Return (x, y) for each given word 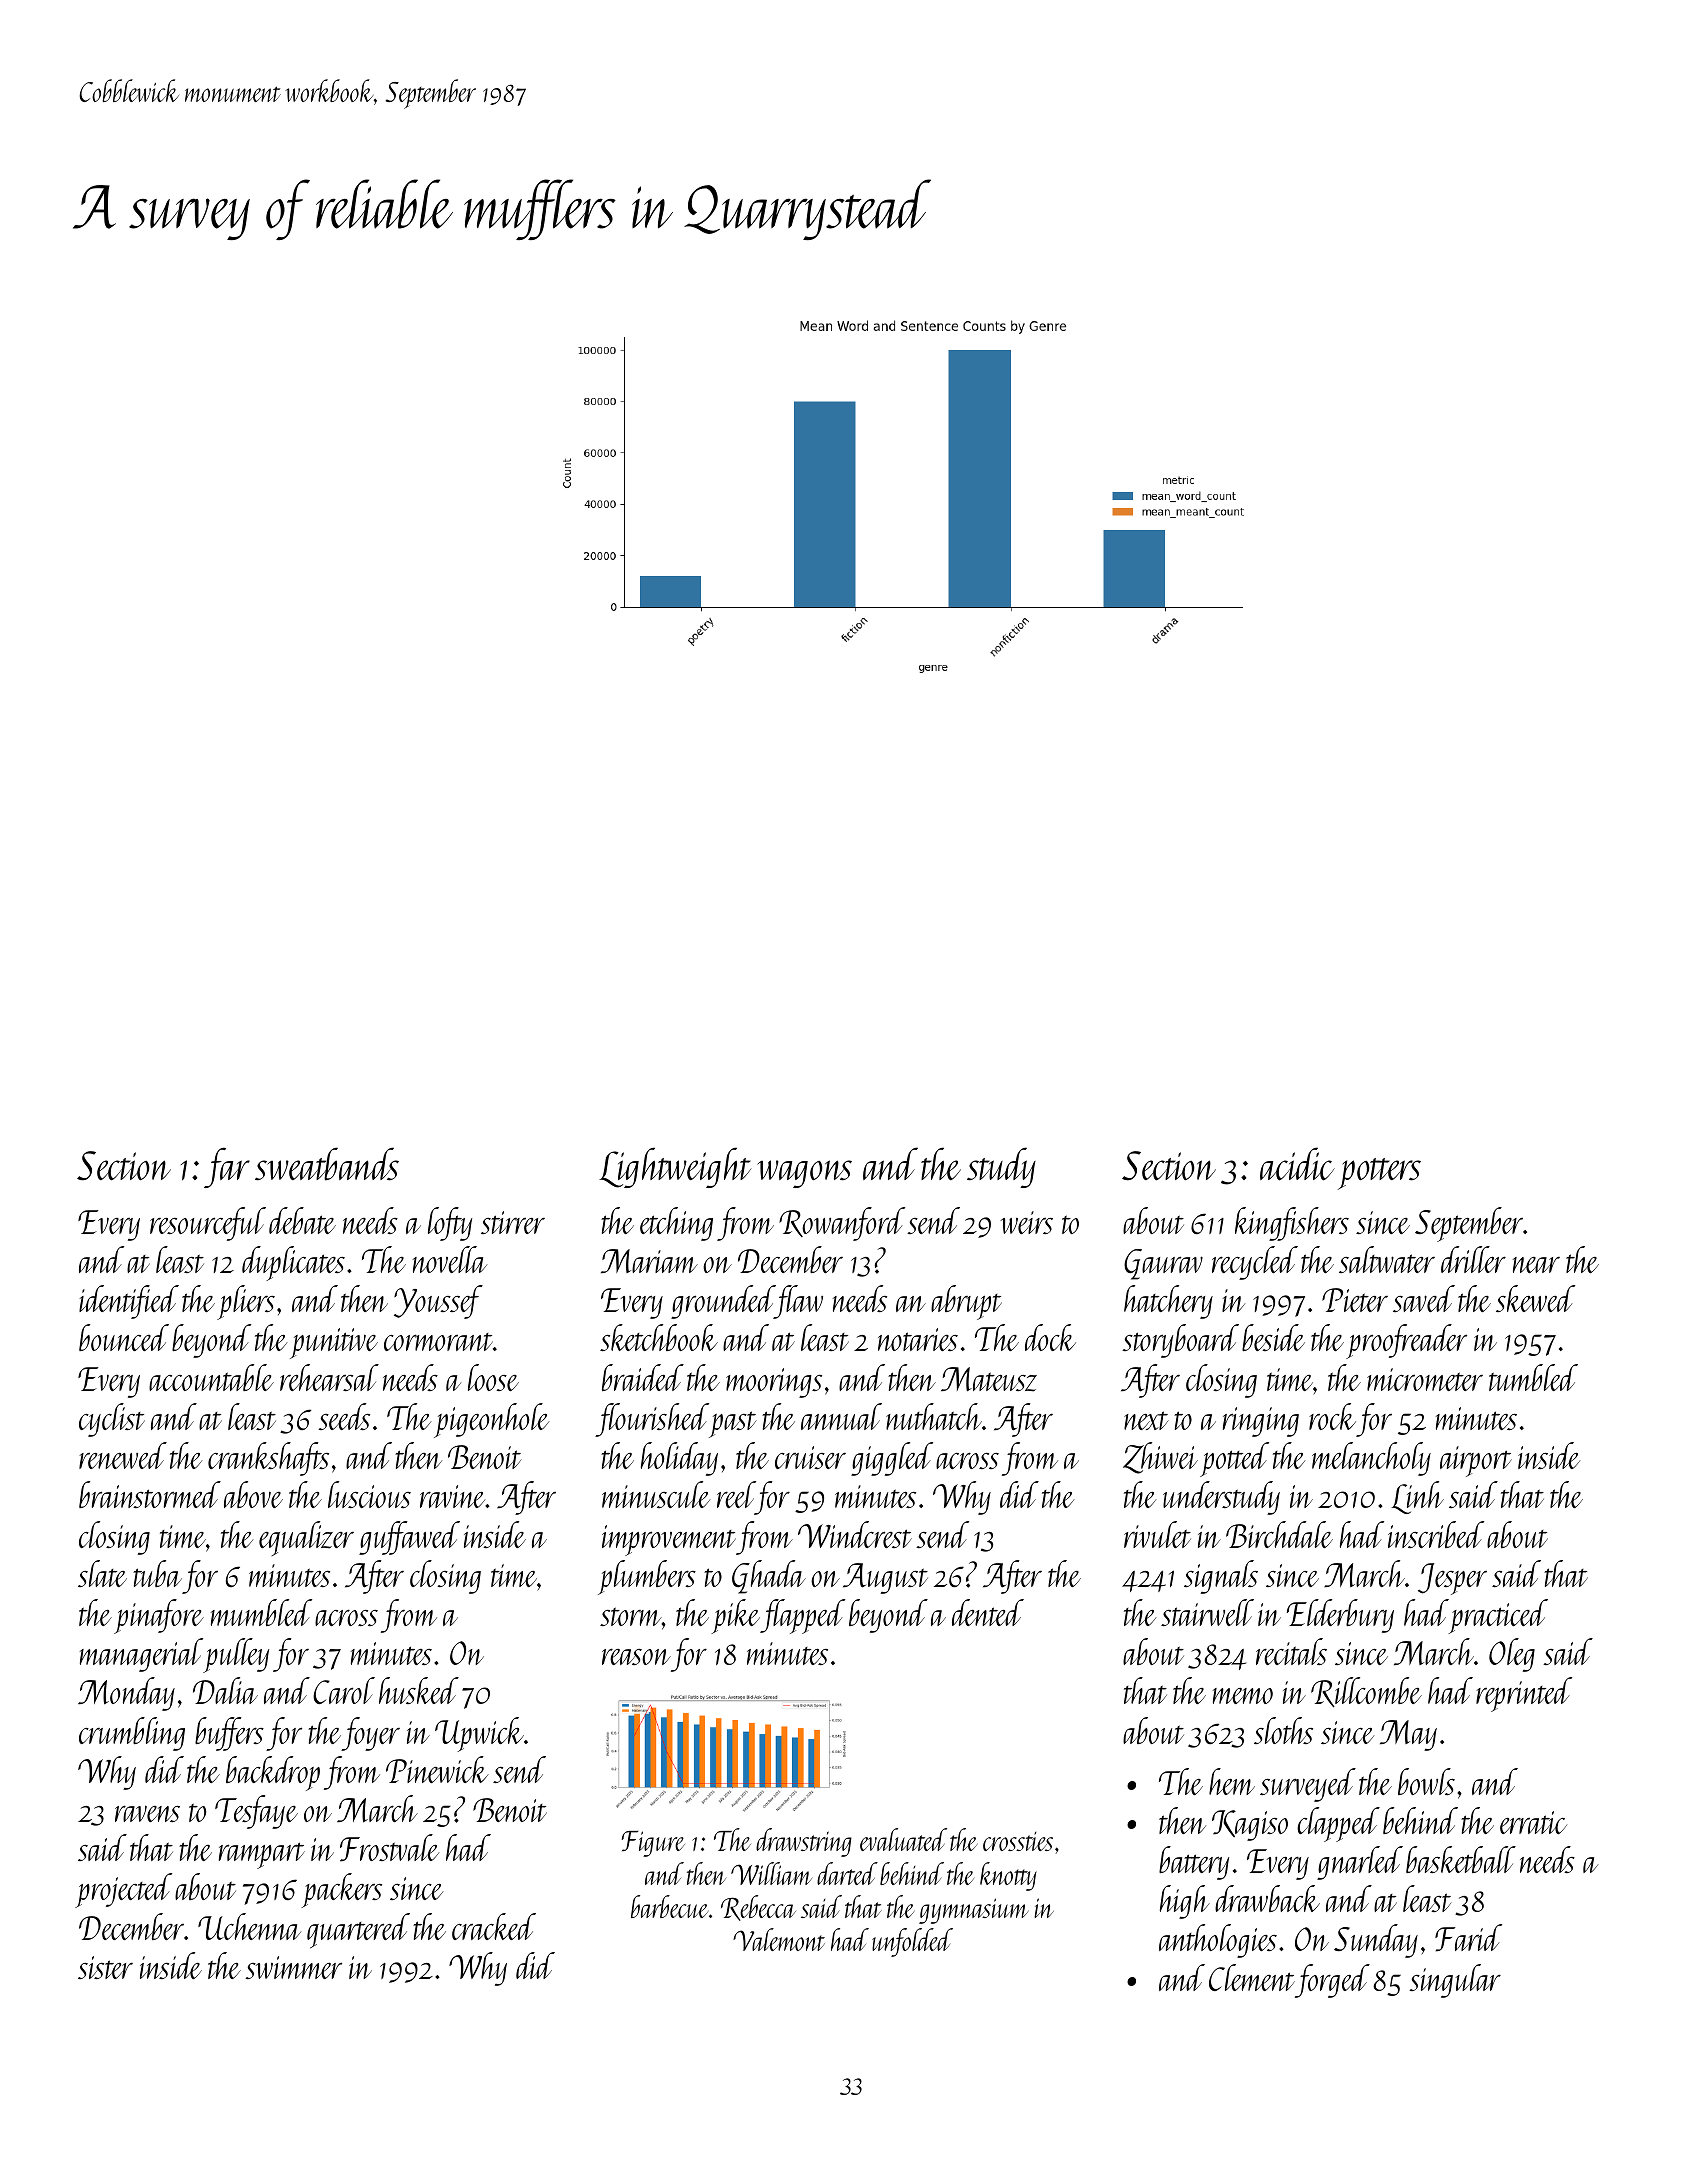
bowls (1426, 1781)
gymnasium (973, 1911)
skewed (1535, 1298)
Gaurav (1163, 1264)
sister (105, 1967)
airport (1476, 1461)
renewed (123, 1455)
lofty (450, 1224)
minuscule (656, 1494)
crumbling (132, 1734)
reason (636, 1656)
